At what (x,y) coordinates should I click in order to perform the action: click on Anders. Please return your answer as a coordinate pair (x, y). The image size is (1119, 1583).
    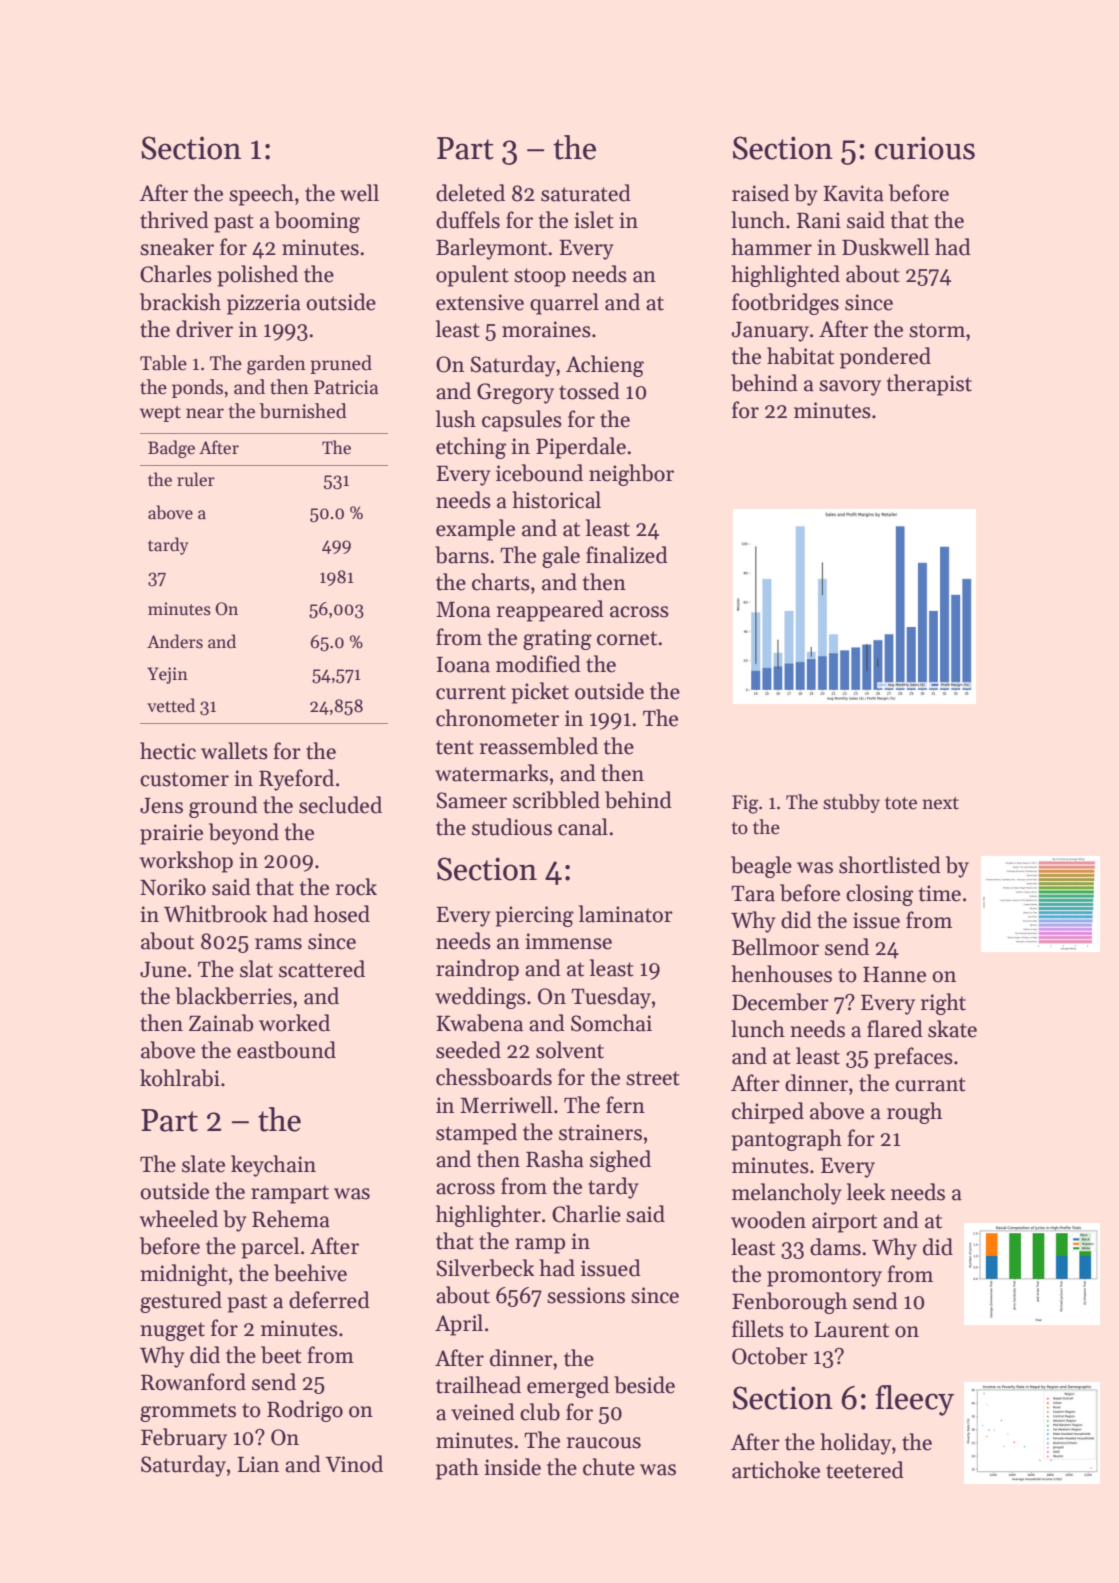
    Looking at the image, I should click on (175, 641).
